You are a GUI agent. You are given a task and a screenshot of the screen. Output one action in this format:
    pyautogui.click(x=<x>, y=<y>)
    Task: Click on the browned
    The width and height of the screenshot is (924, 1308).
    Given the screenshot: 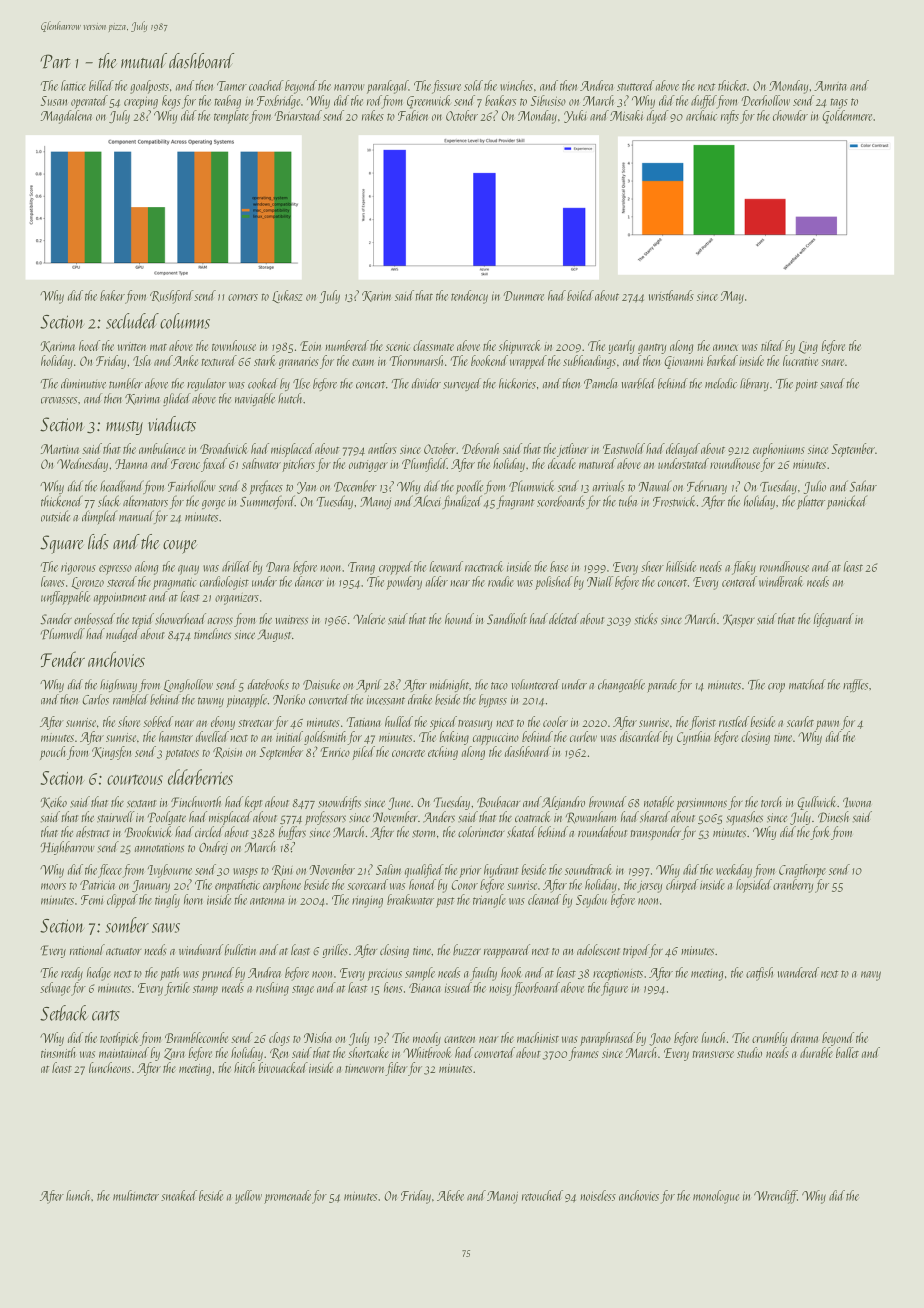 What is the action you would take?
    pyautogui.click(x=607, y=801)
